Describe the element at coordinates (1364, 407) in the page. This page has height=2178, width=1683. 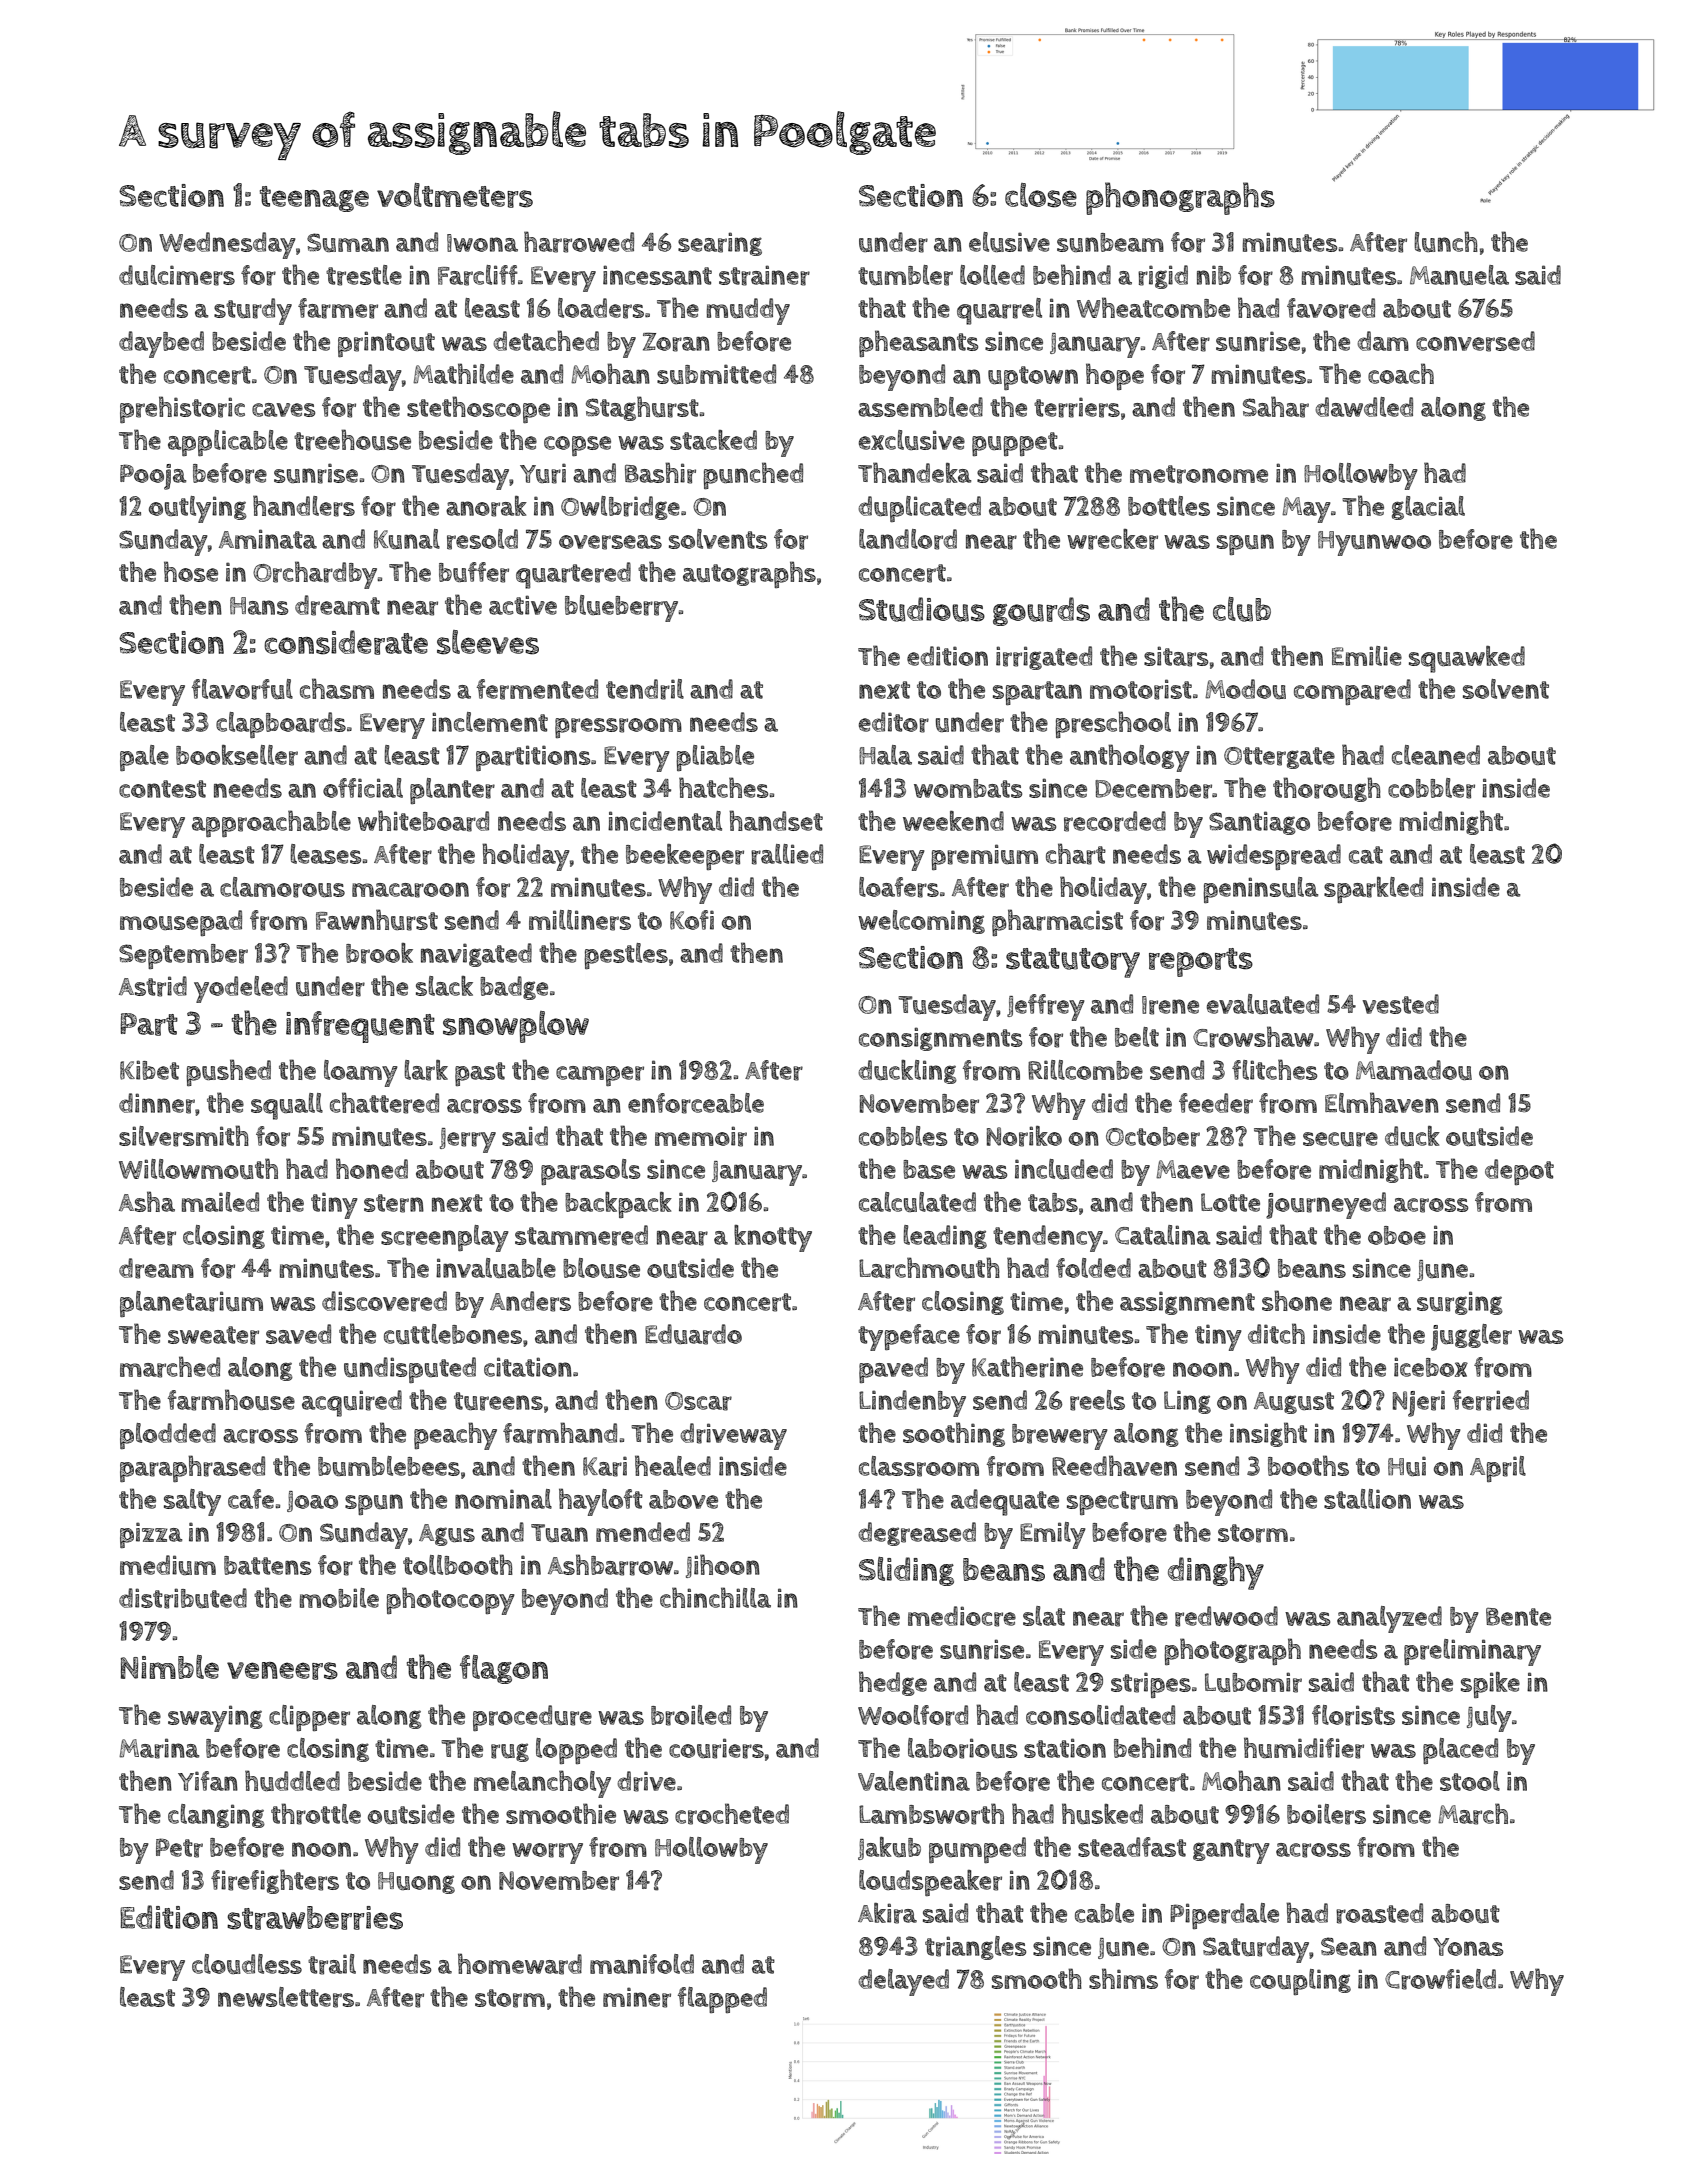
I see `dawdled` at that location.
